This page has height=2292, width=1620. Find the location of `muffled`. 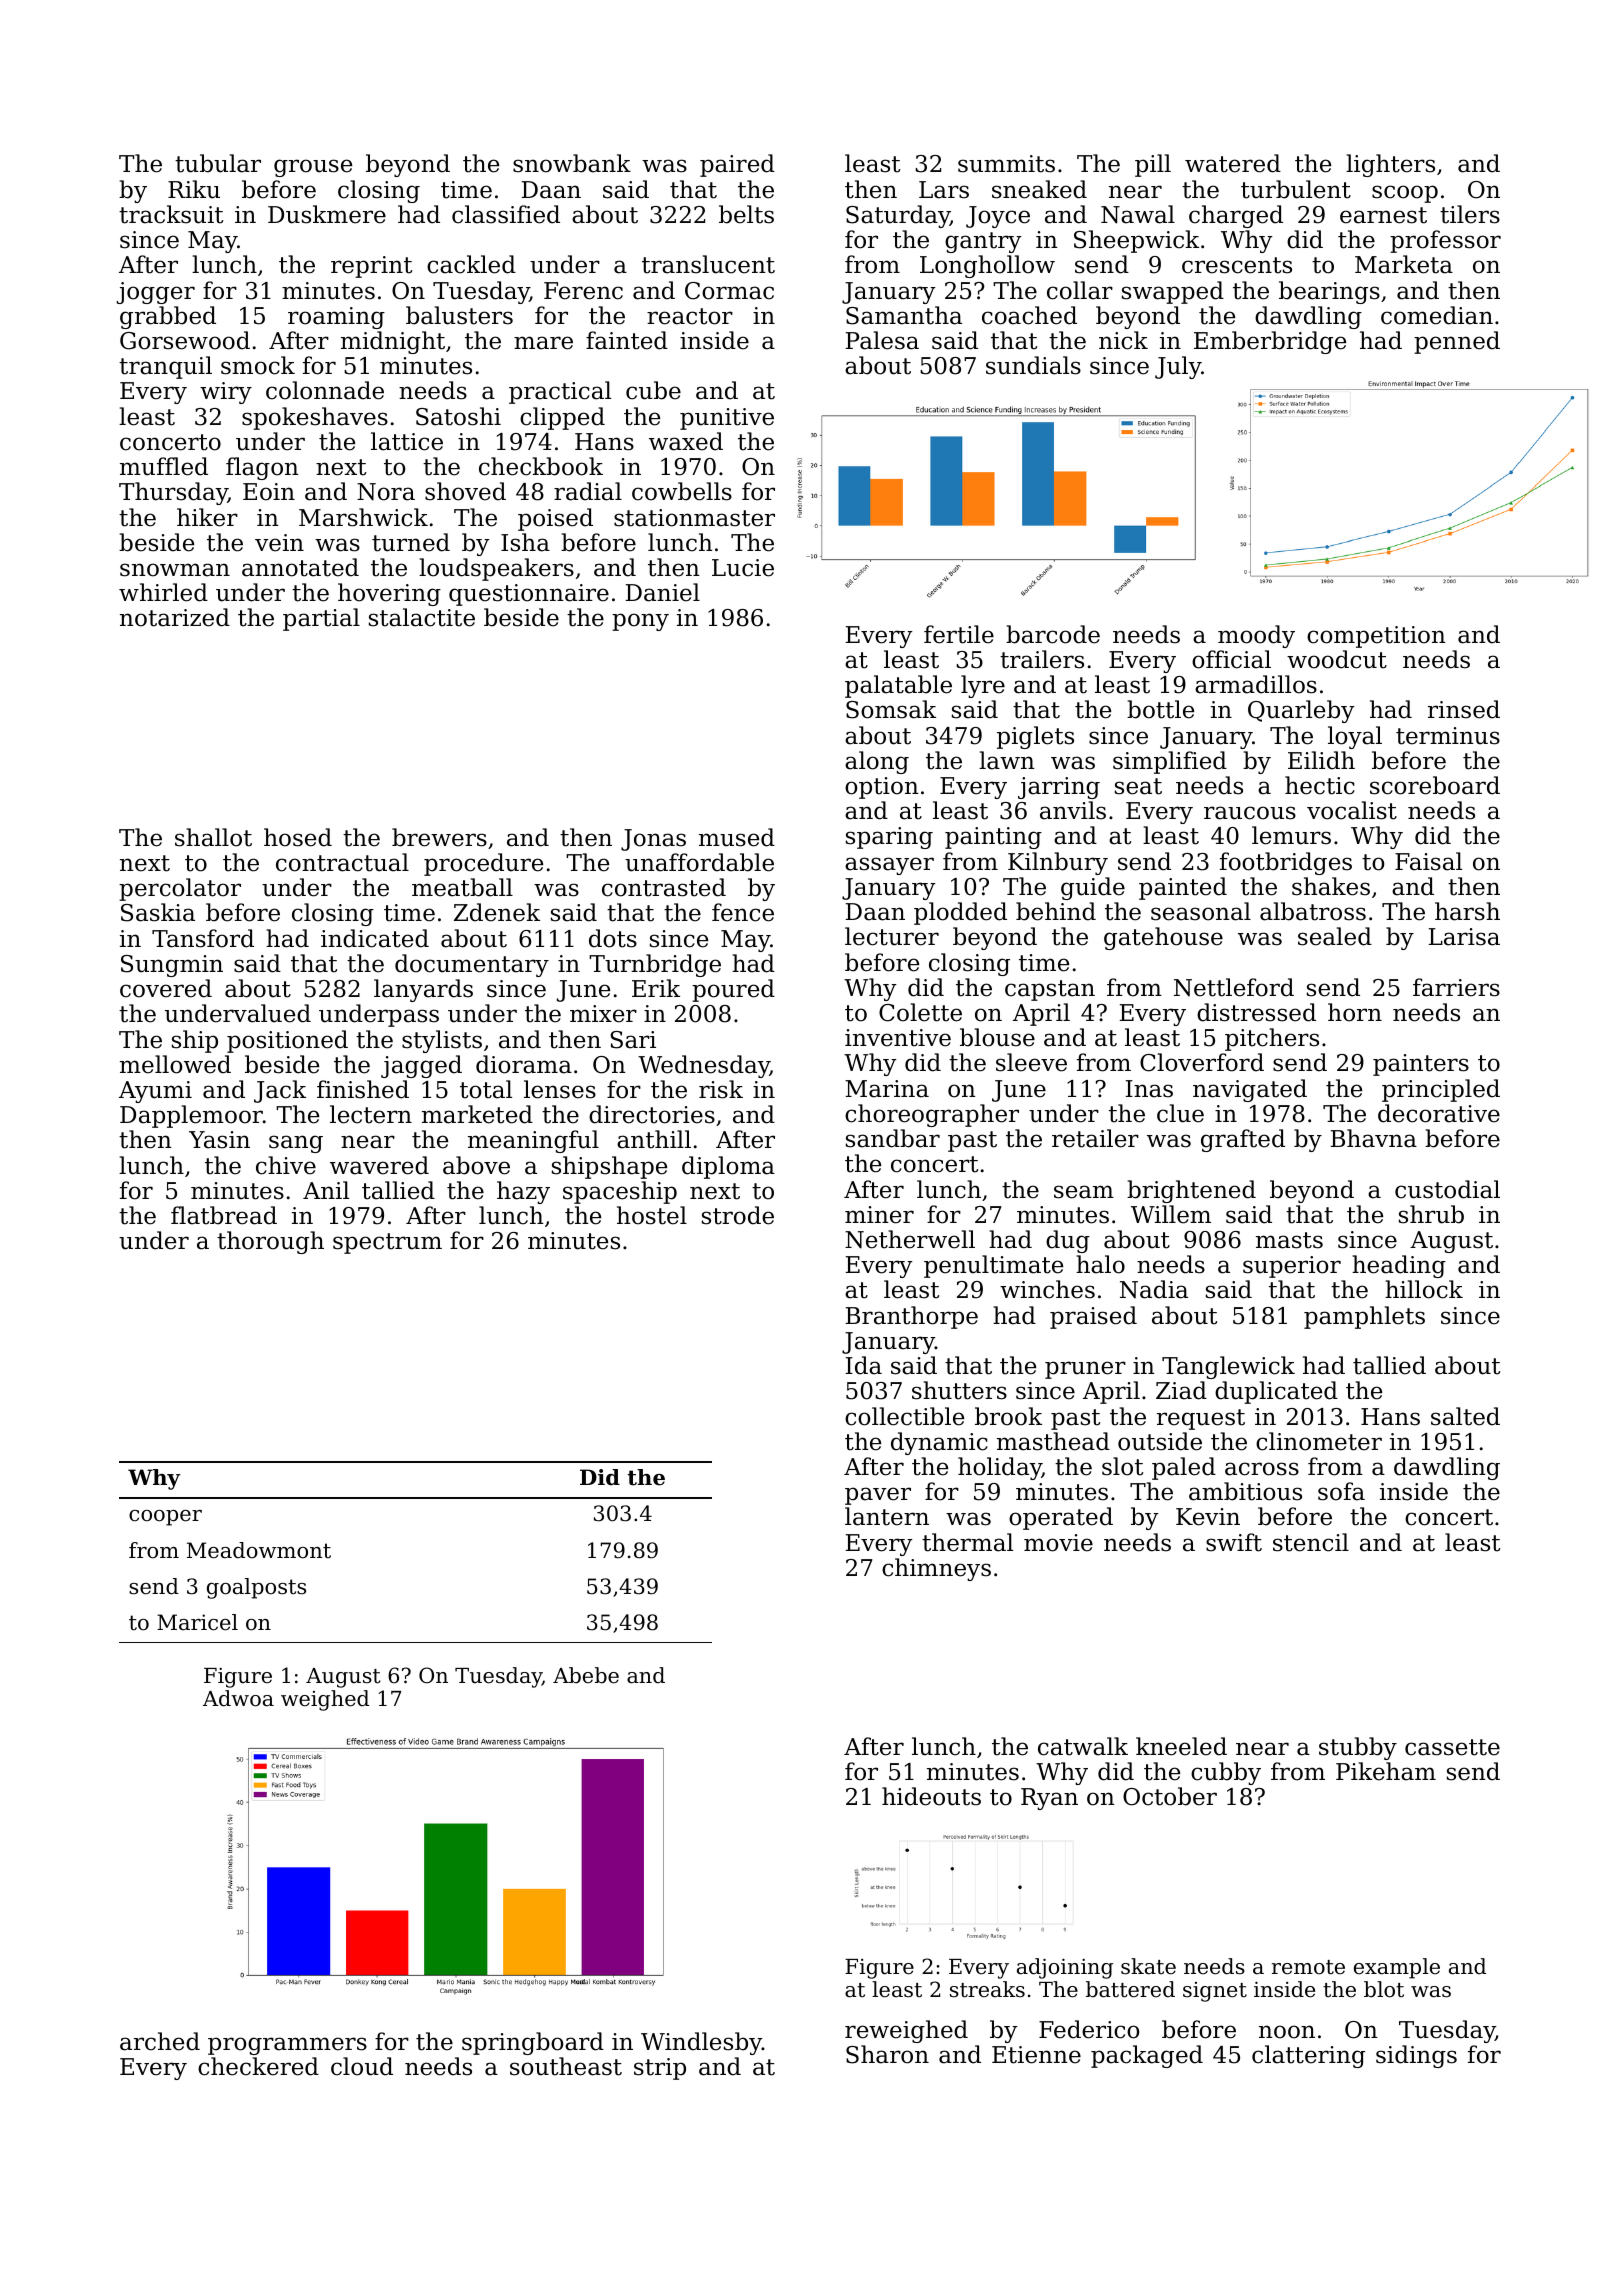

muffled is located at coordinates (164, 466).
